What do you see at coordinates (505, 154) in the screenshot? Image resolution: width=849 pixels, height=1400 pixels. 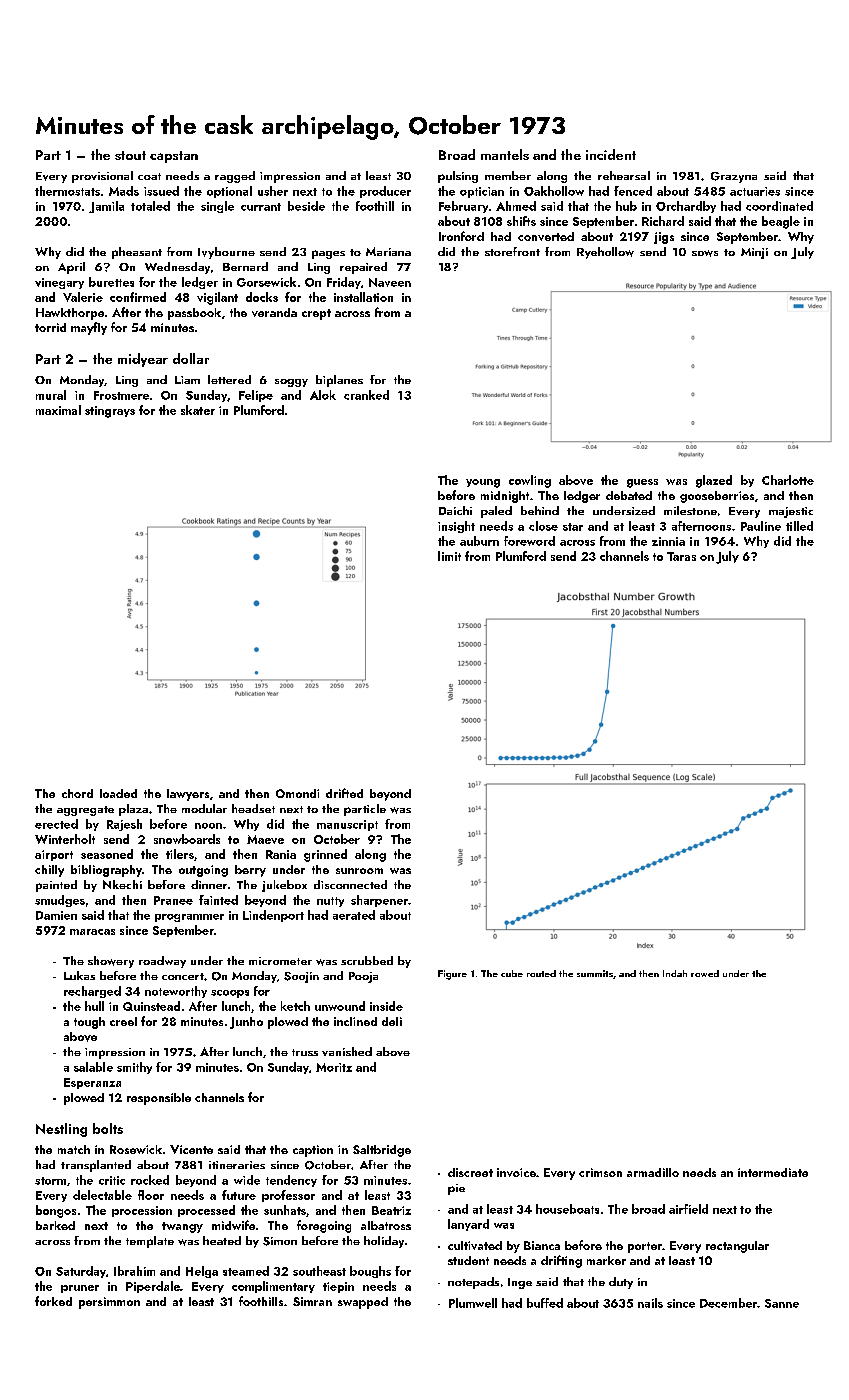 I see `mantels` at bounding box center [505, 154].
